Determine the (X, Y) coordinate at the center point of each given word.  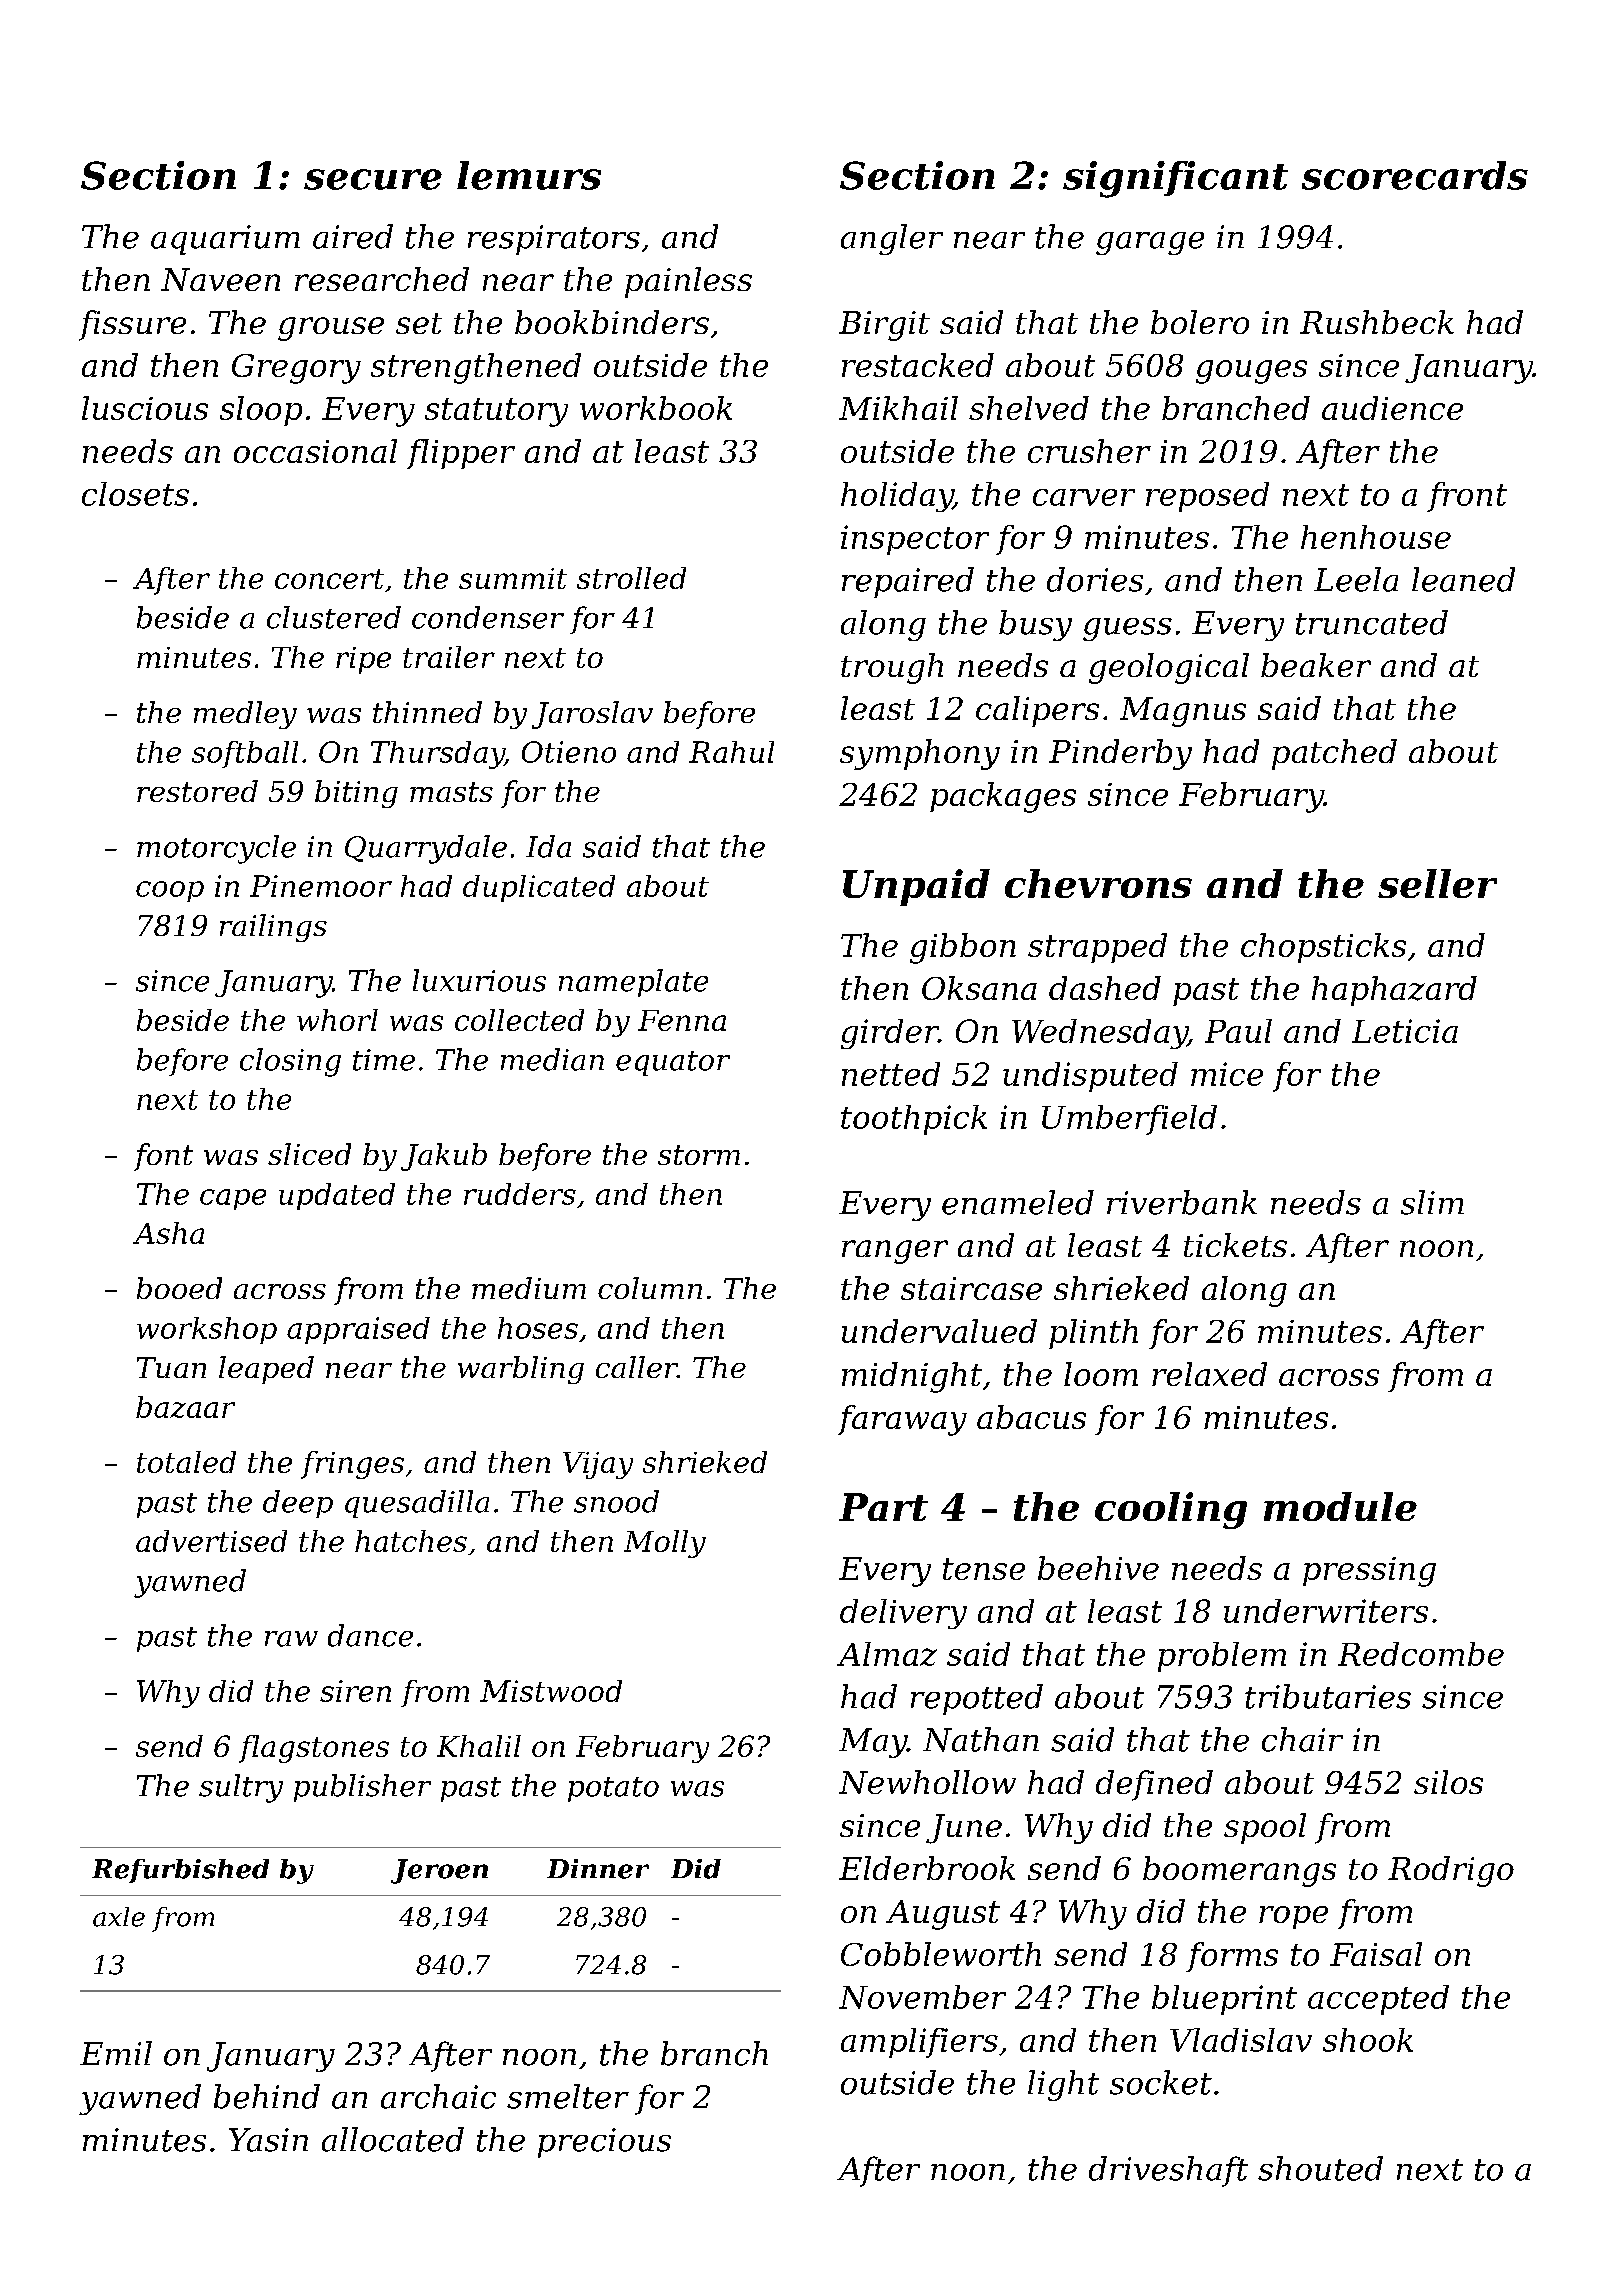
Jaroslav (592, 715)
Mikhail (898, 408)
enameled (1018, 1202)
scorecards (1415, 175)
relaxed (1209, 1374)
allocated (393, 2139)
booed (179, 1288)
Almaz (887, 1654)
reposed (1207, 497)
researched (382, 279)
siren (355, 1691)
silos (1448, 1782)
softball (245, 754)
